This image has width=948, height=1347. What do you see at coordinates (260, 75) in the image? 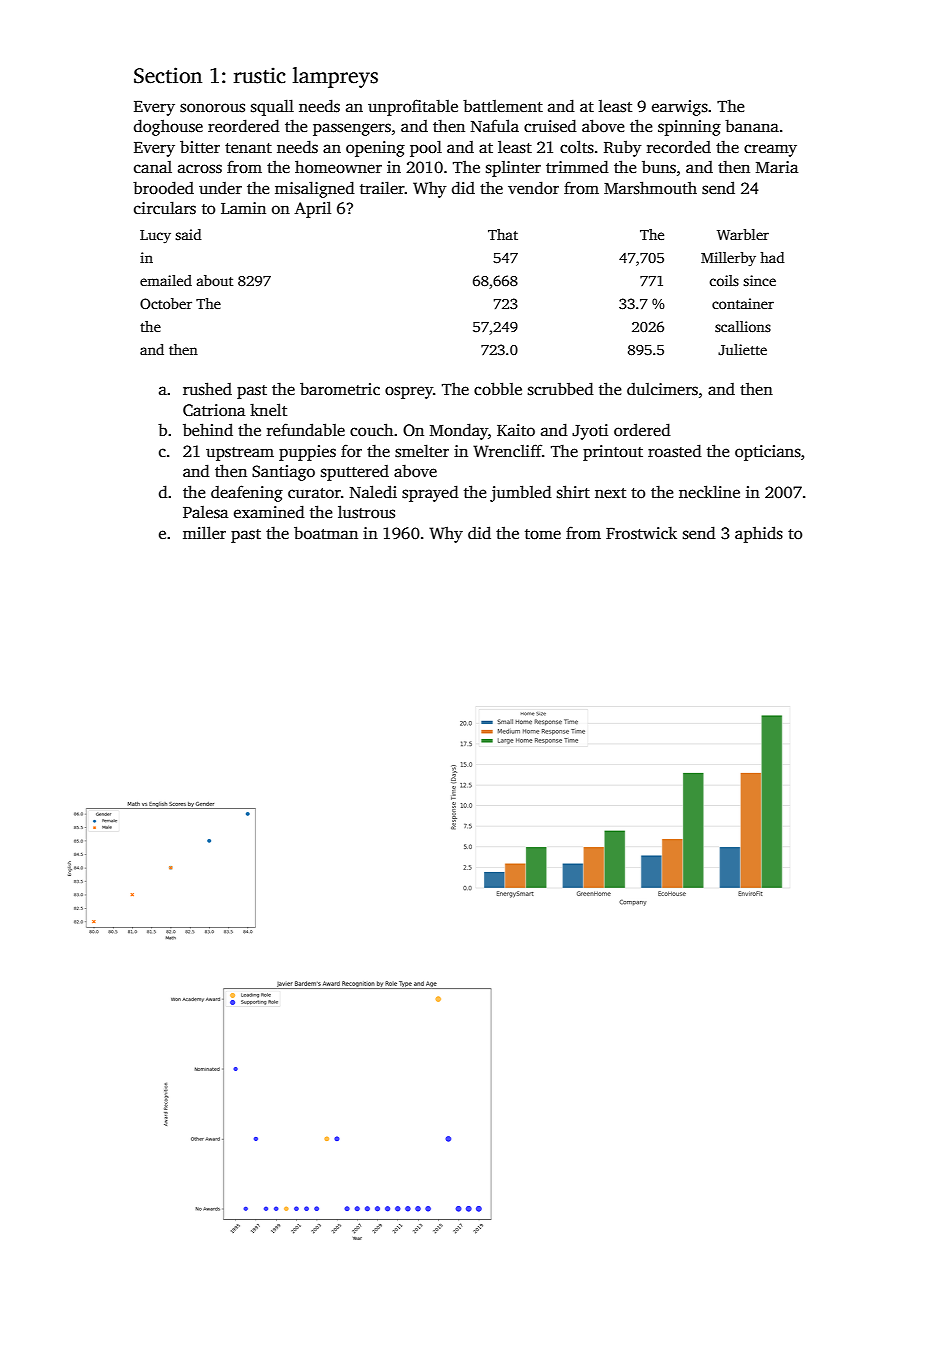
I see `rustic` at bounding box center [260, 75].
